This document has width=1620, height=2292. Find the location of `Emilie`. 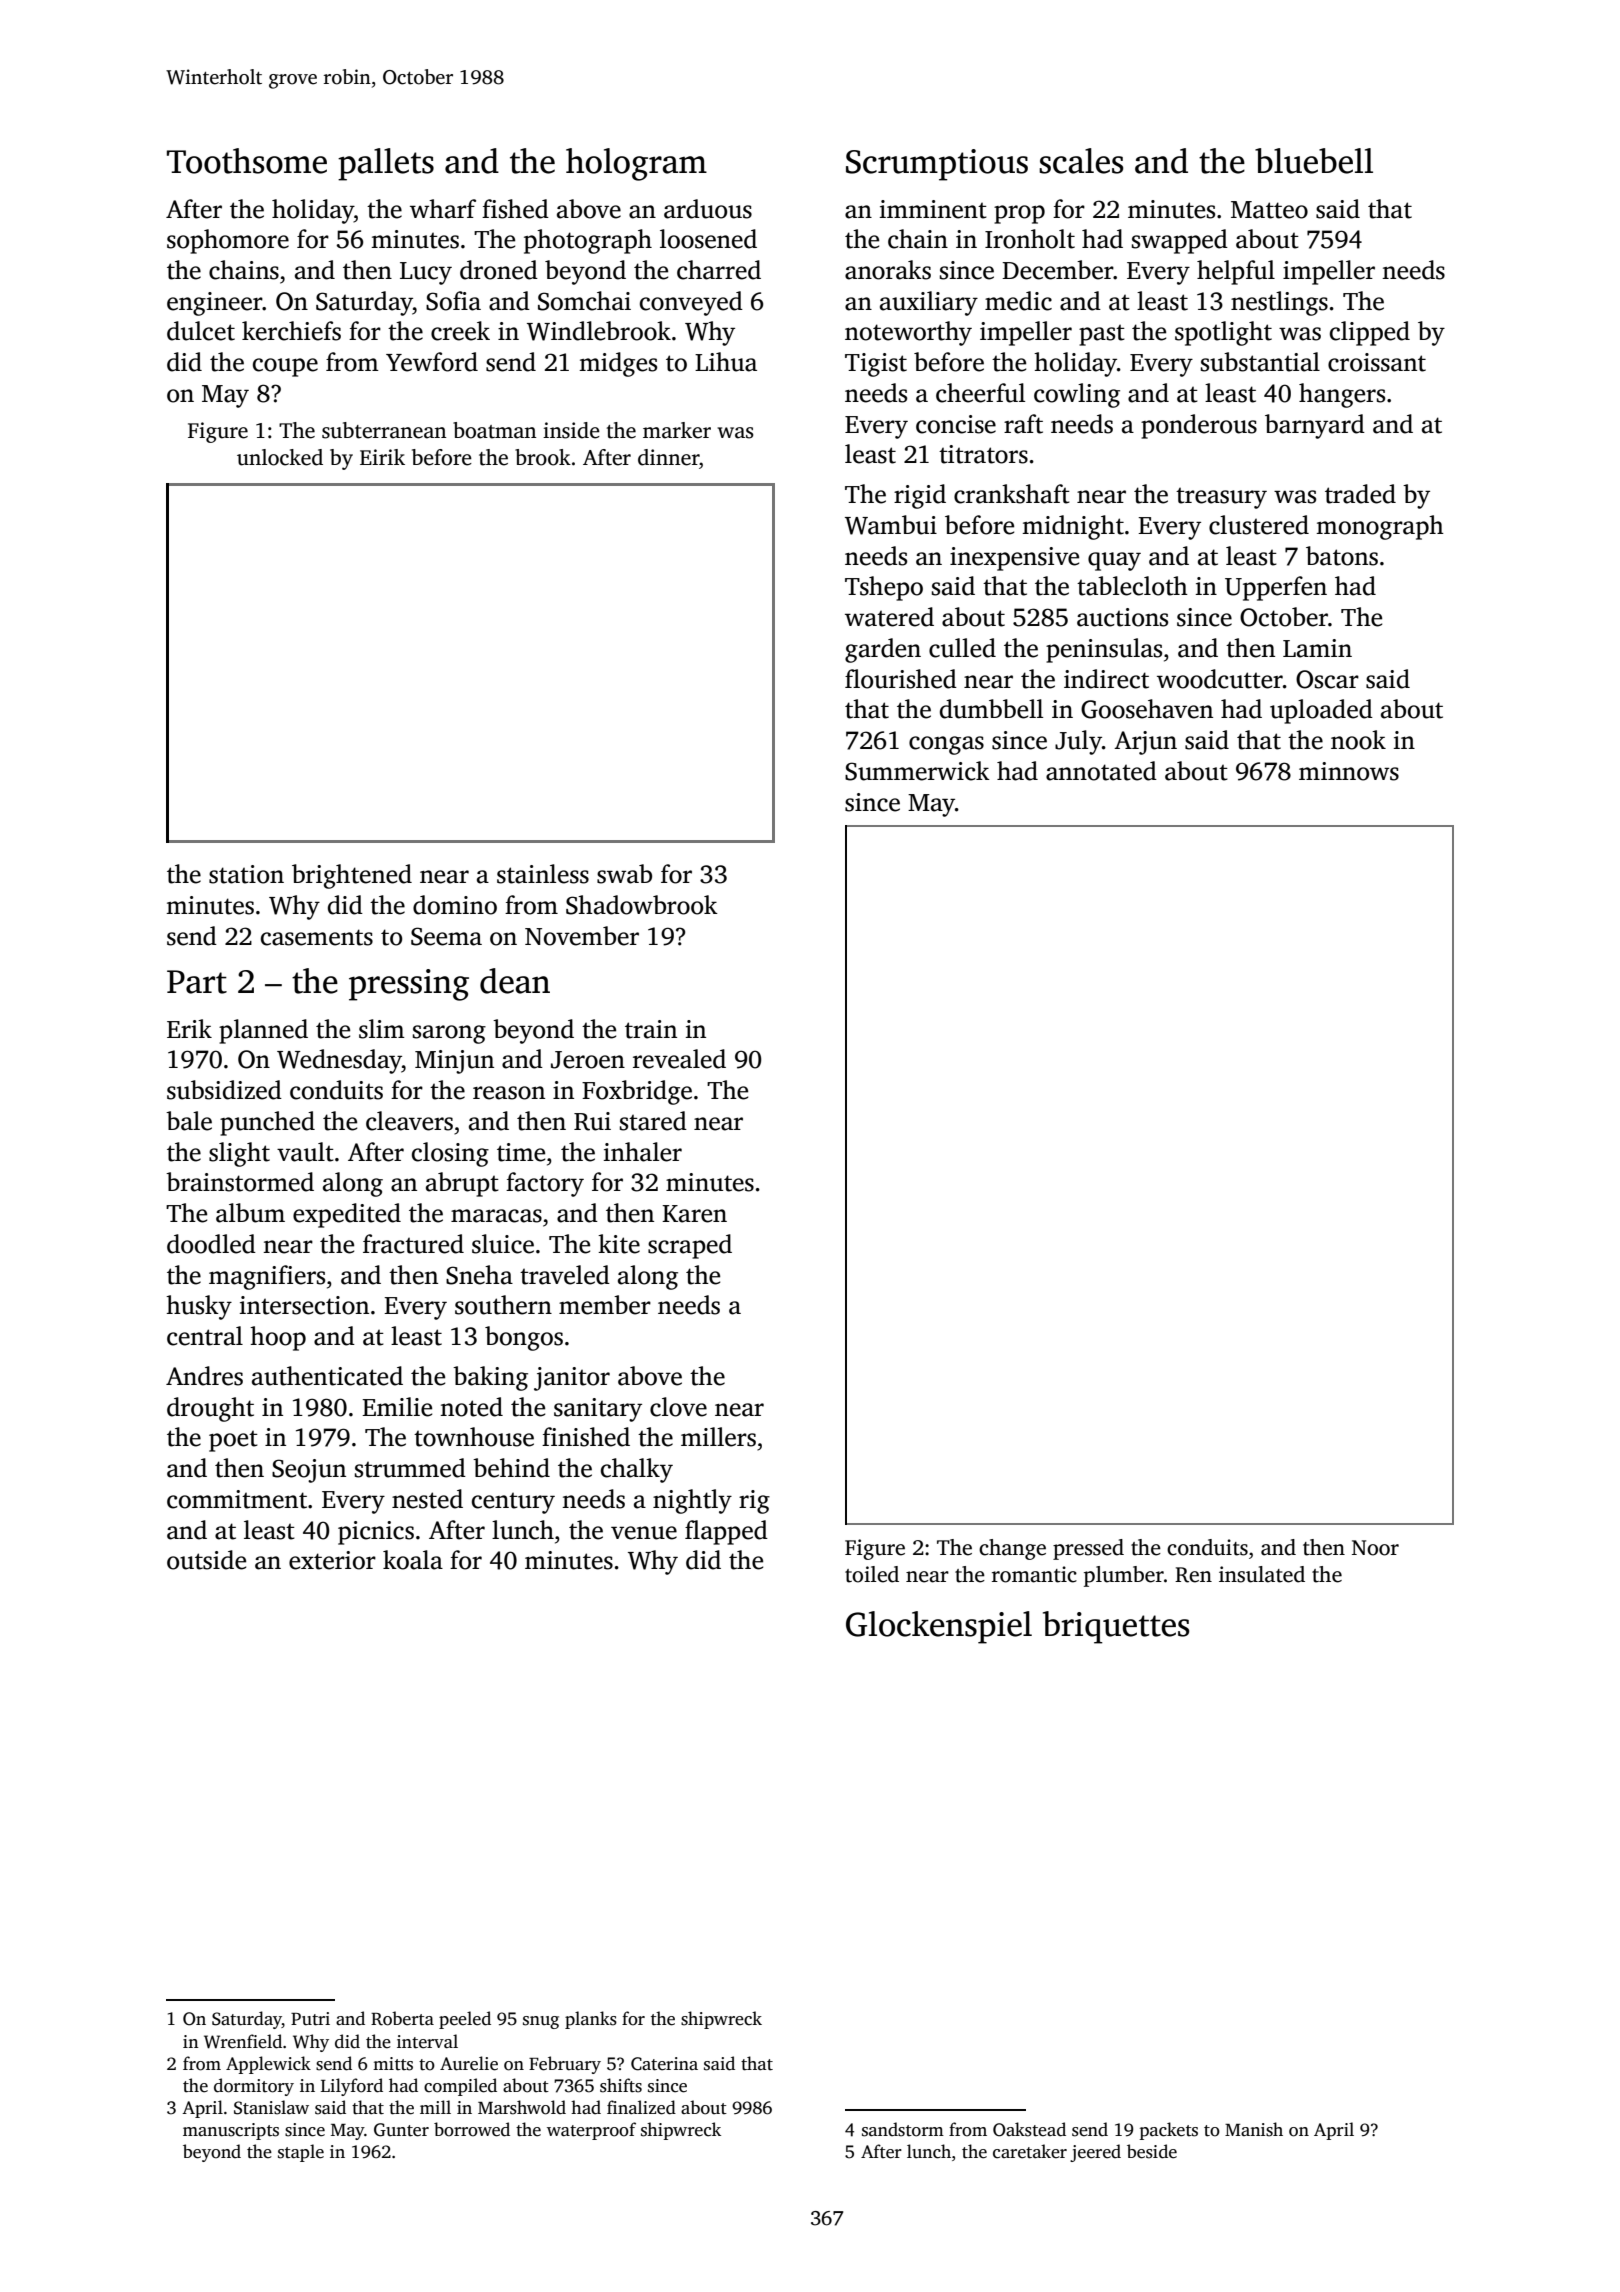

Emilie is located at coordinates (397, 1407).
